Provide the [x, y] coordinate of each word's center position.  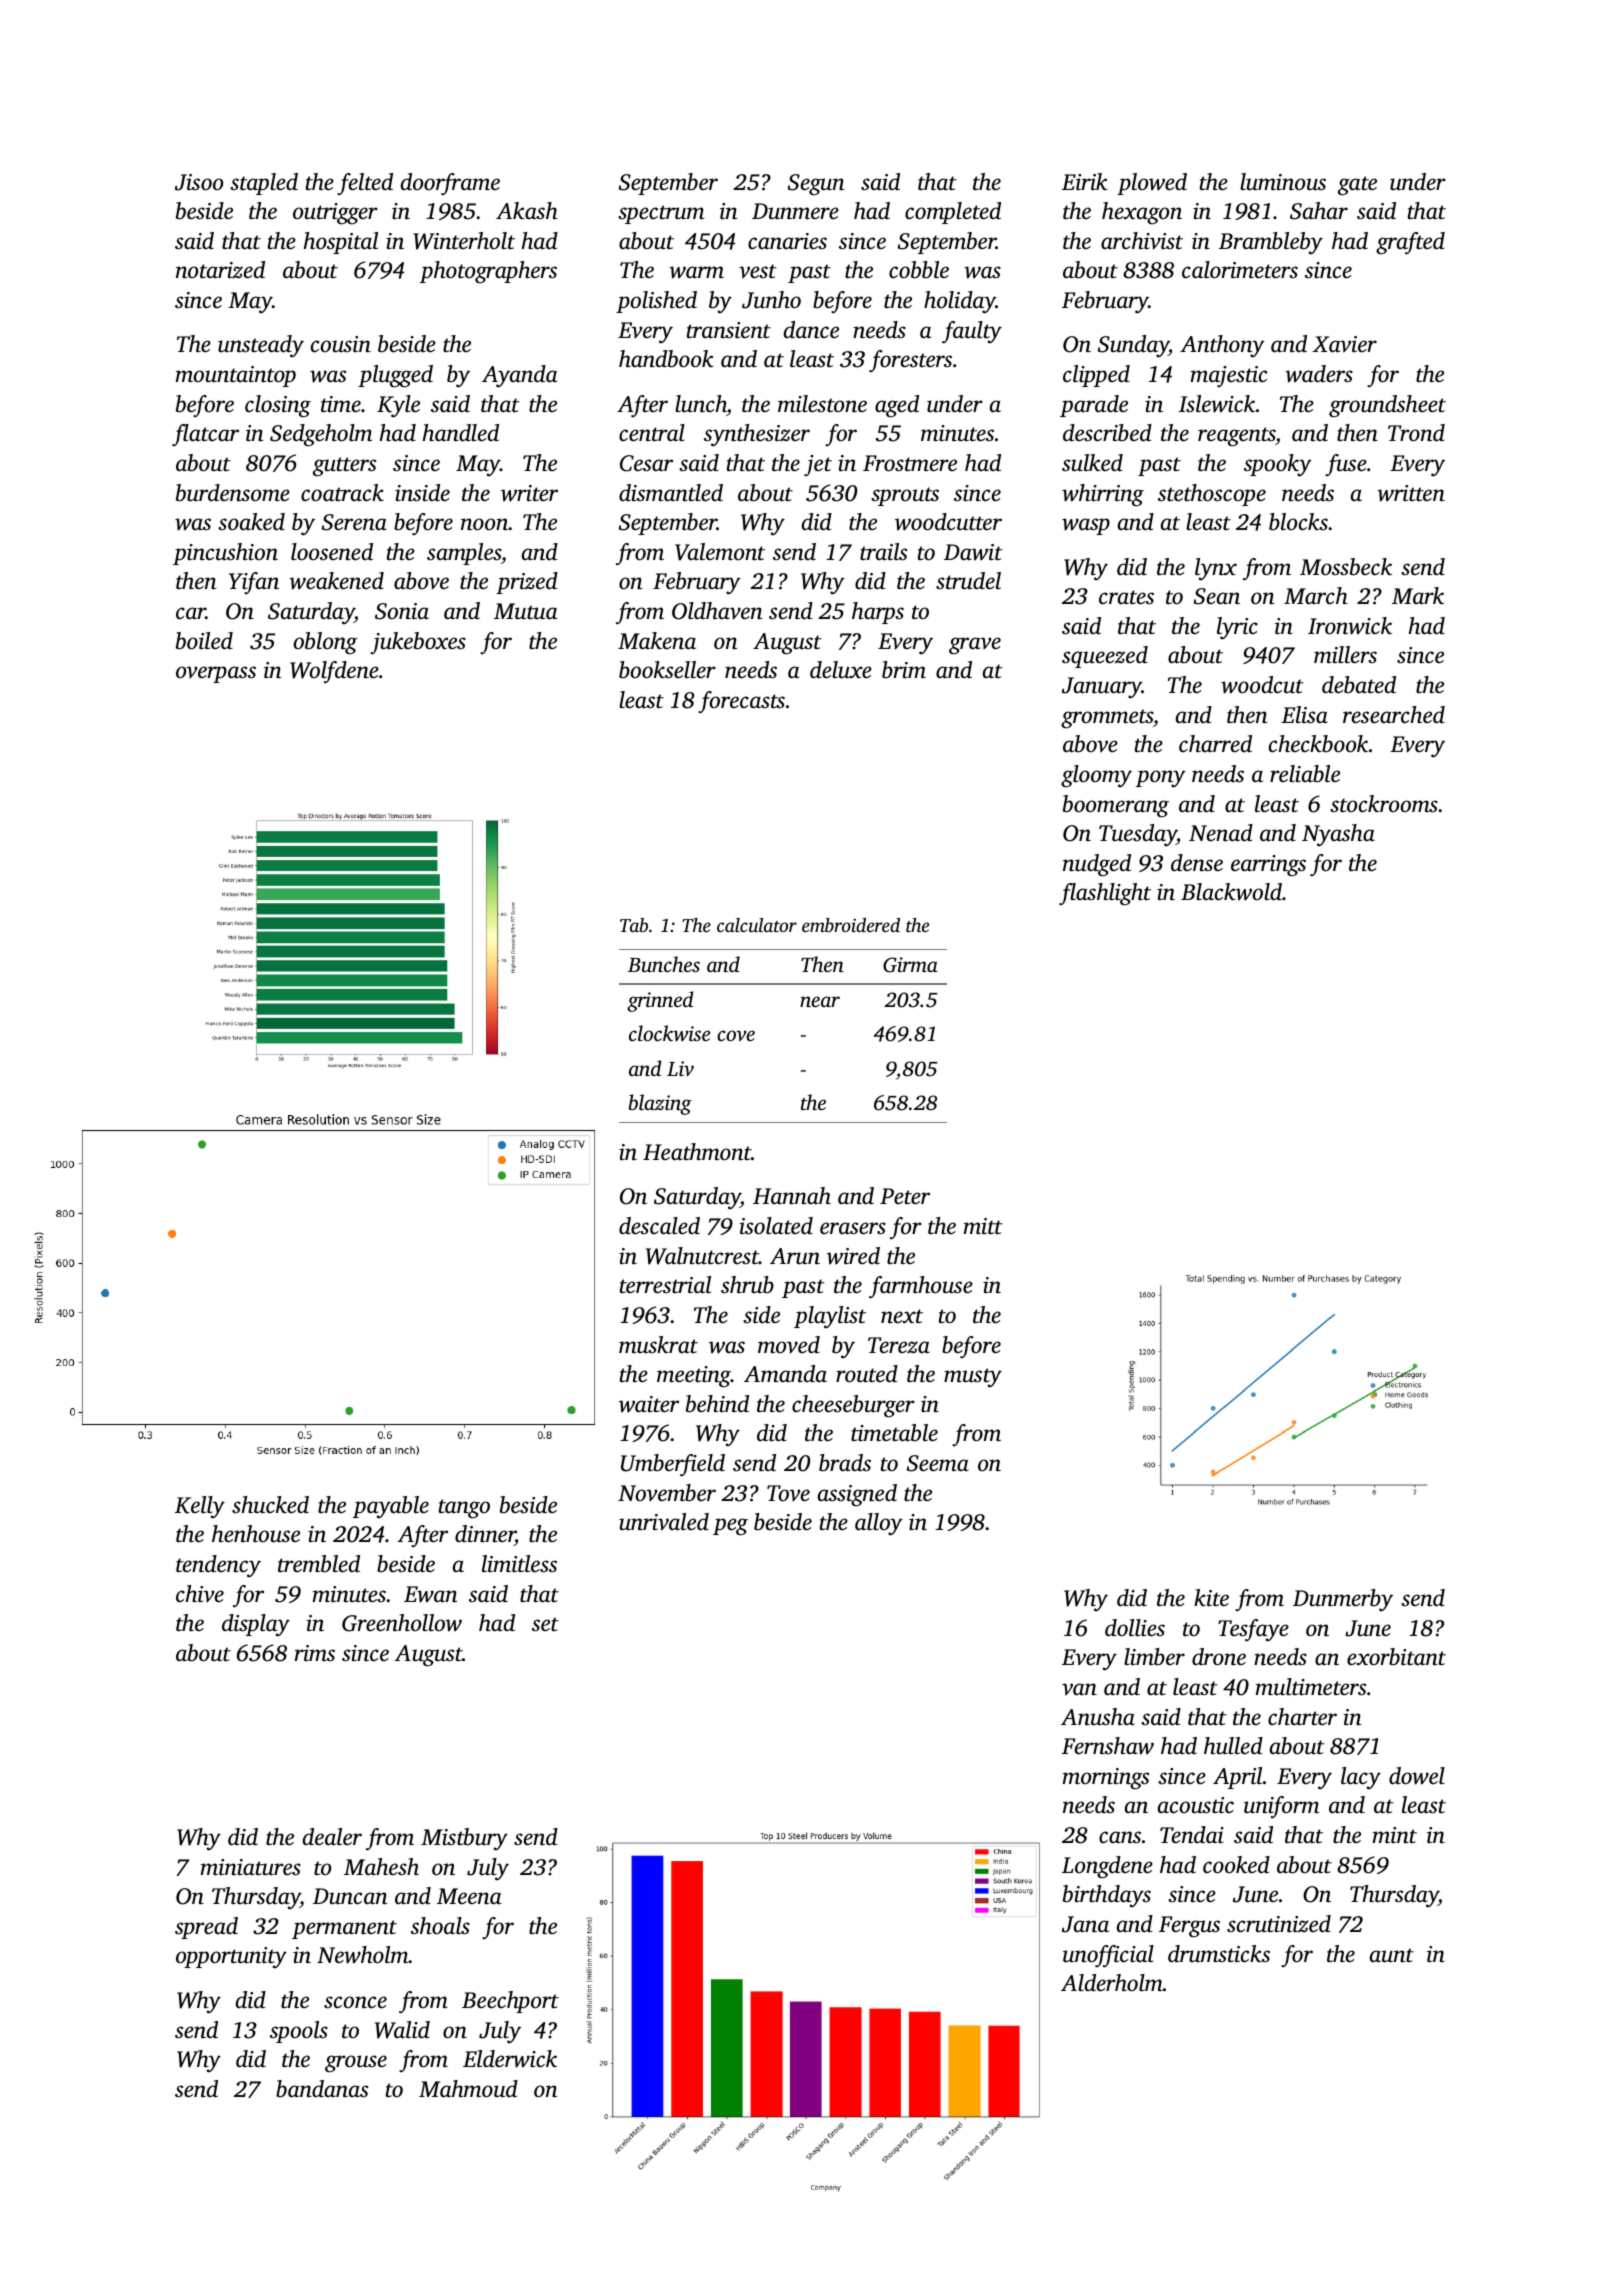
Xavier [1344, 344]
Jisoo [199, 182]
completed [953, 213]
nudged [1097, 865]
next [902, 1316]
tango [464, 1509]
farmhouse [921, 1287]
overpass [216, 674]
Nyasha [1338, 835]
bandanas [322, 2089]
